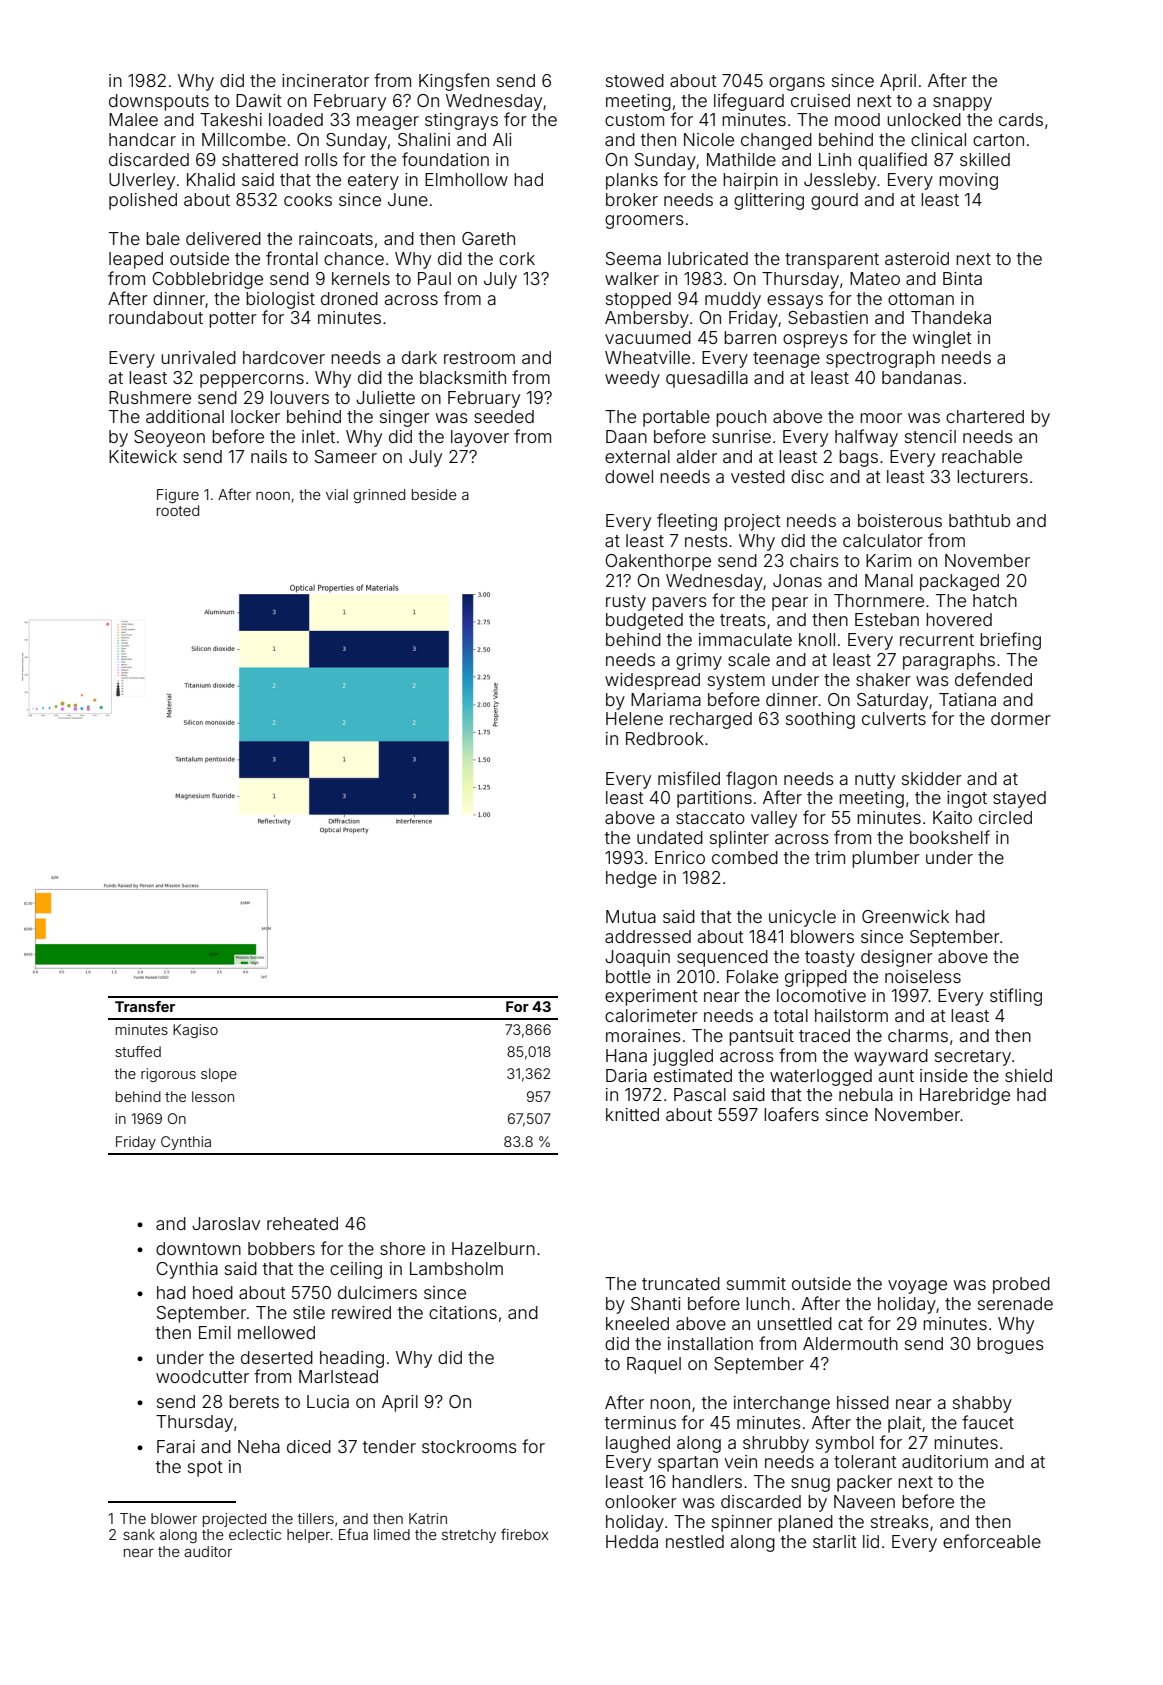 Image resolution: width=1163 pixels, height=1685 pixels. What do you see at coordinates (284, 357) in the screenshot?
I see `hardcover` at bounding box center [284, 357].
